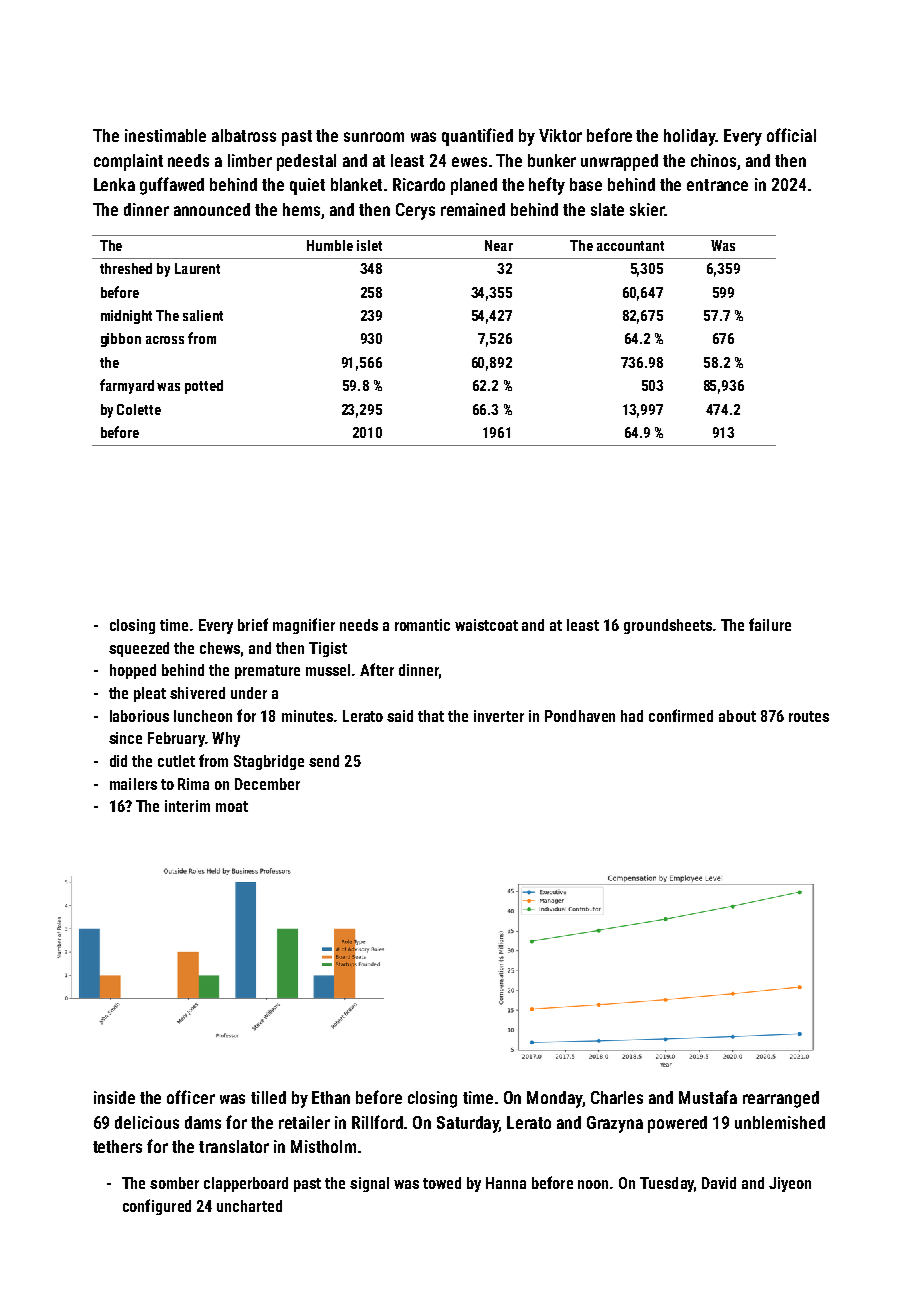 The width and height of the screenshot is (924, 1308). Describe the element at coordinates (191, 1097) in the screenshot. I see `officer` at that location.
